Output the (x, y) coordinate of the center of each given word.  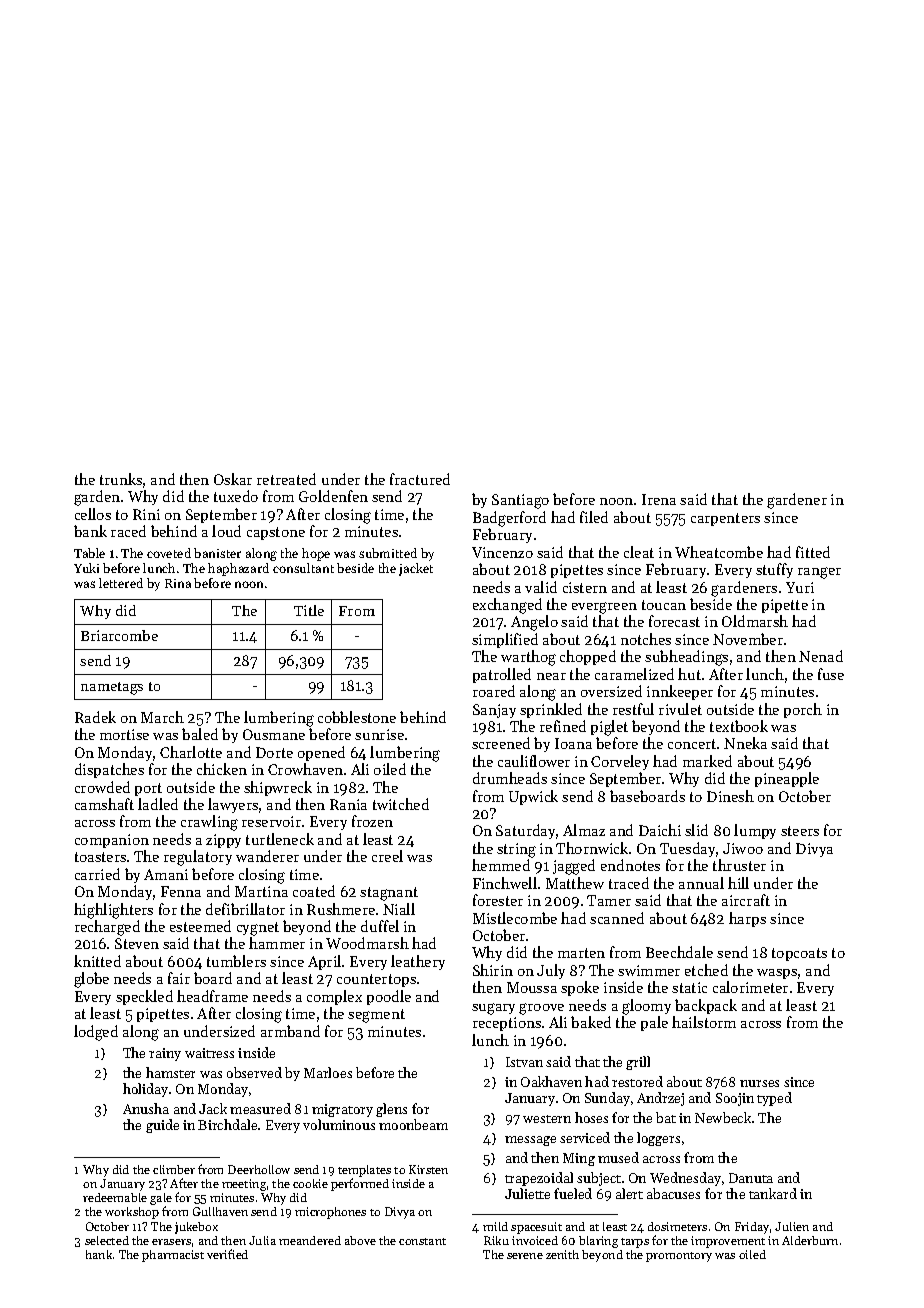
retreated (286, 479)
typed (774, 1099)
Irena (659, 499)
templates (364, 1171)
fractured (420, 479)
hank (99, 1254)
